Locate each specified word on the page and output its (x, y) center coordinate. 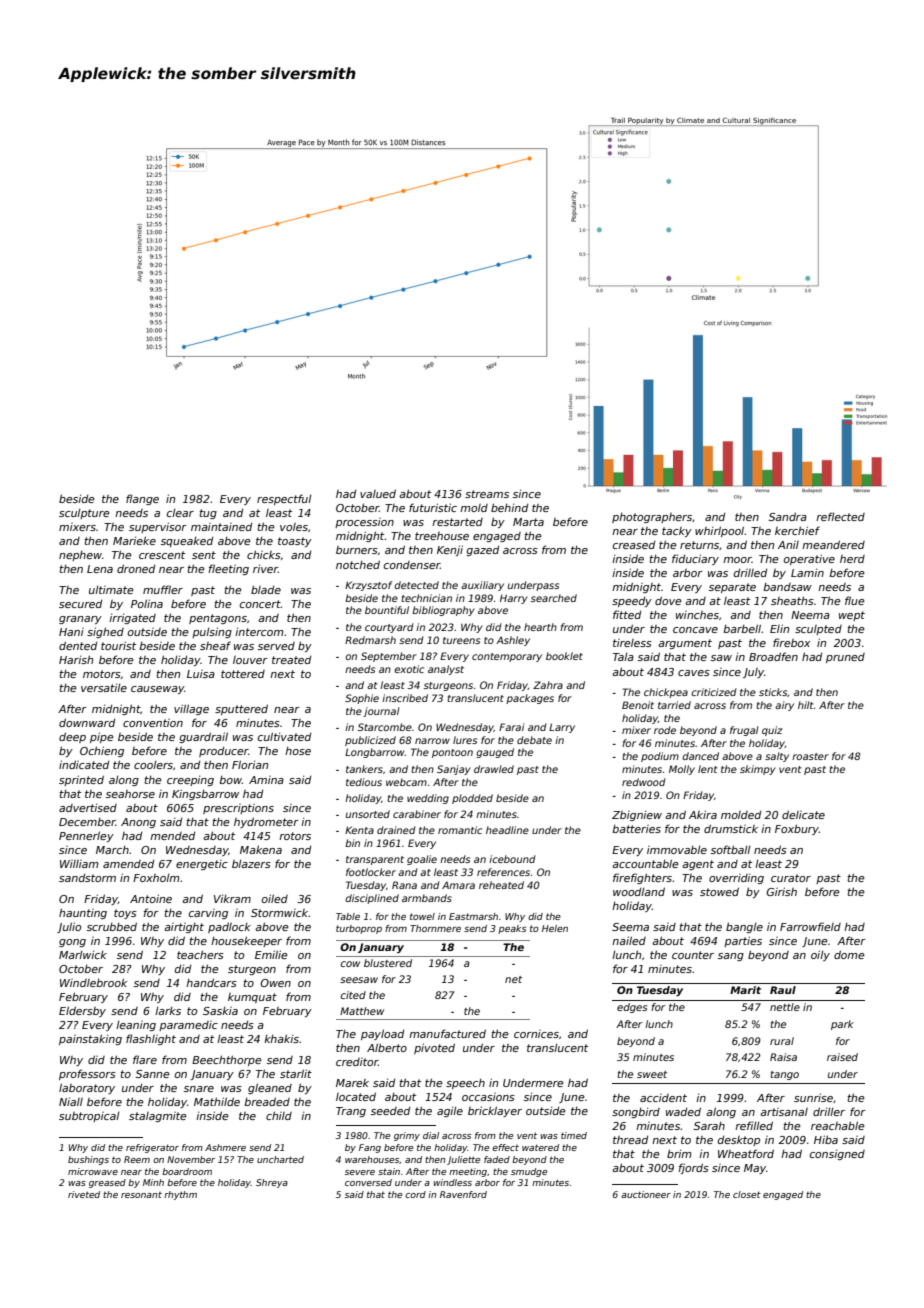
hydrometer (266, 822)
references (503, 872)
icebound (512, 859)
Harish (76, 659)
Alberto (387, 1047)
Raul (783, 990)
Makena (261, 849)
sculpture (84, 514)
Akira (703, 814)
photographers (652, 518)
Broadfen (773, 656)
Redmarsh (370, 640)
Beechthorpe (227, 1060)
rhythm (180, 1195)
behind (509, 507)
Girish (782, 891)
